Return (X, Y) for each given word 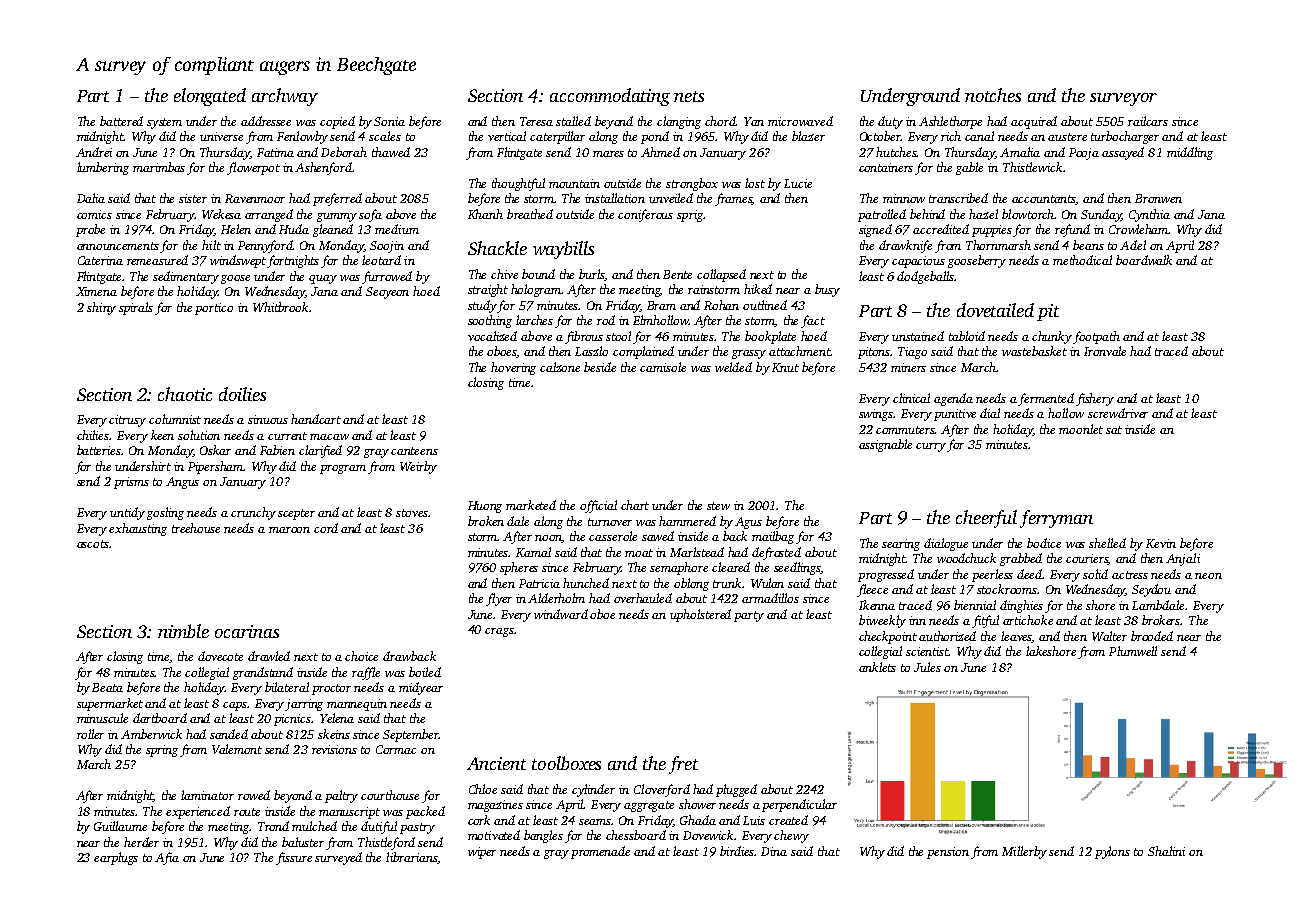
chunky (1052, 337)
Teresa (536, 121)
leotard (381, 260)
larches (534, 320)
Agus (748, 523)
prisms (131, 483)
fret (683, 765)
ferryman (1056, 519)
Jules (927, 667)
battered (121, 121)
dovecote (220, 656)
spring (162, 751)
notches (993, 95)
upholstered (700, 615)
